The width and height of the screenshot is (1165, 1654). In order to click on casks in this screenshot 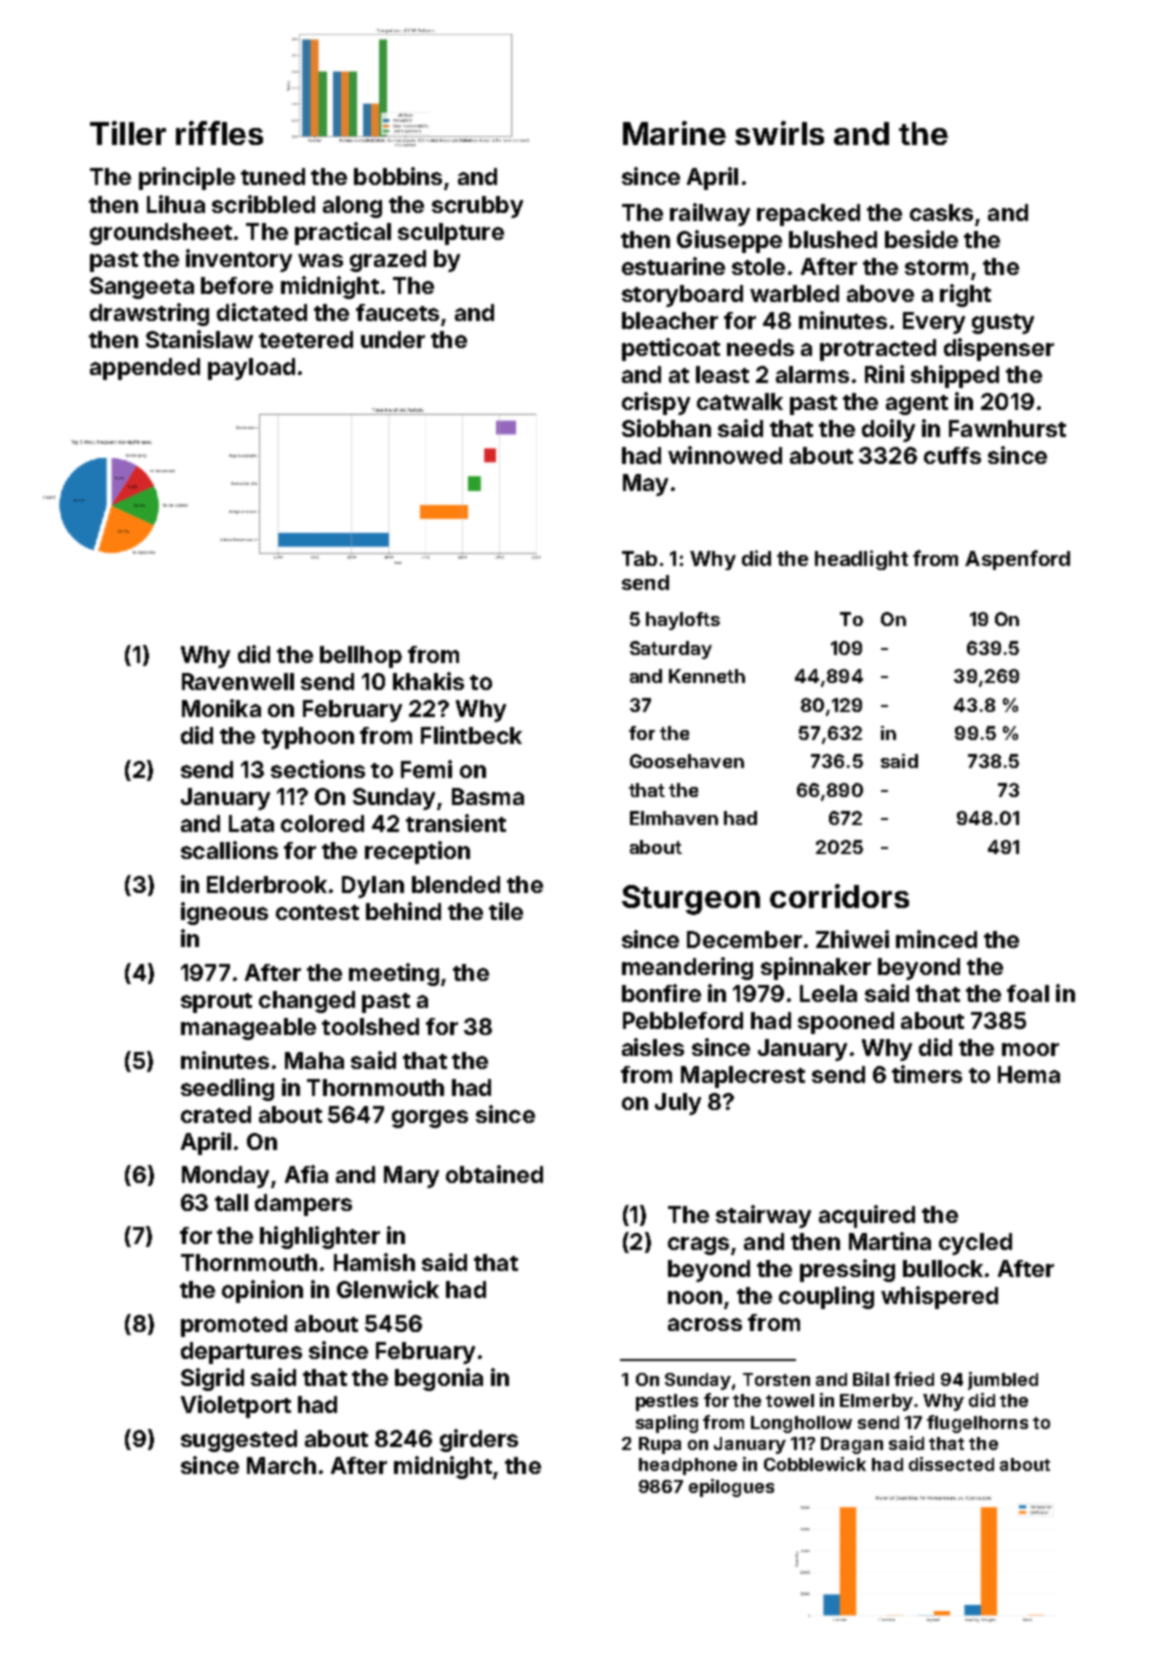, I will do `click(941, 212)`.
